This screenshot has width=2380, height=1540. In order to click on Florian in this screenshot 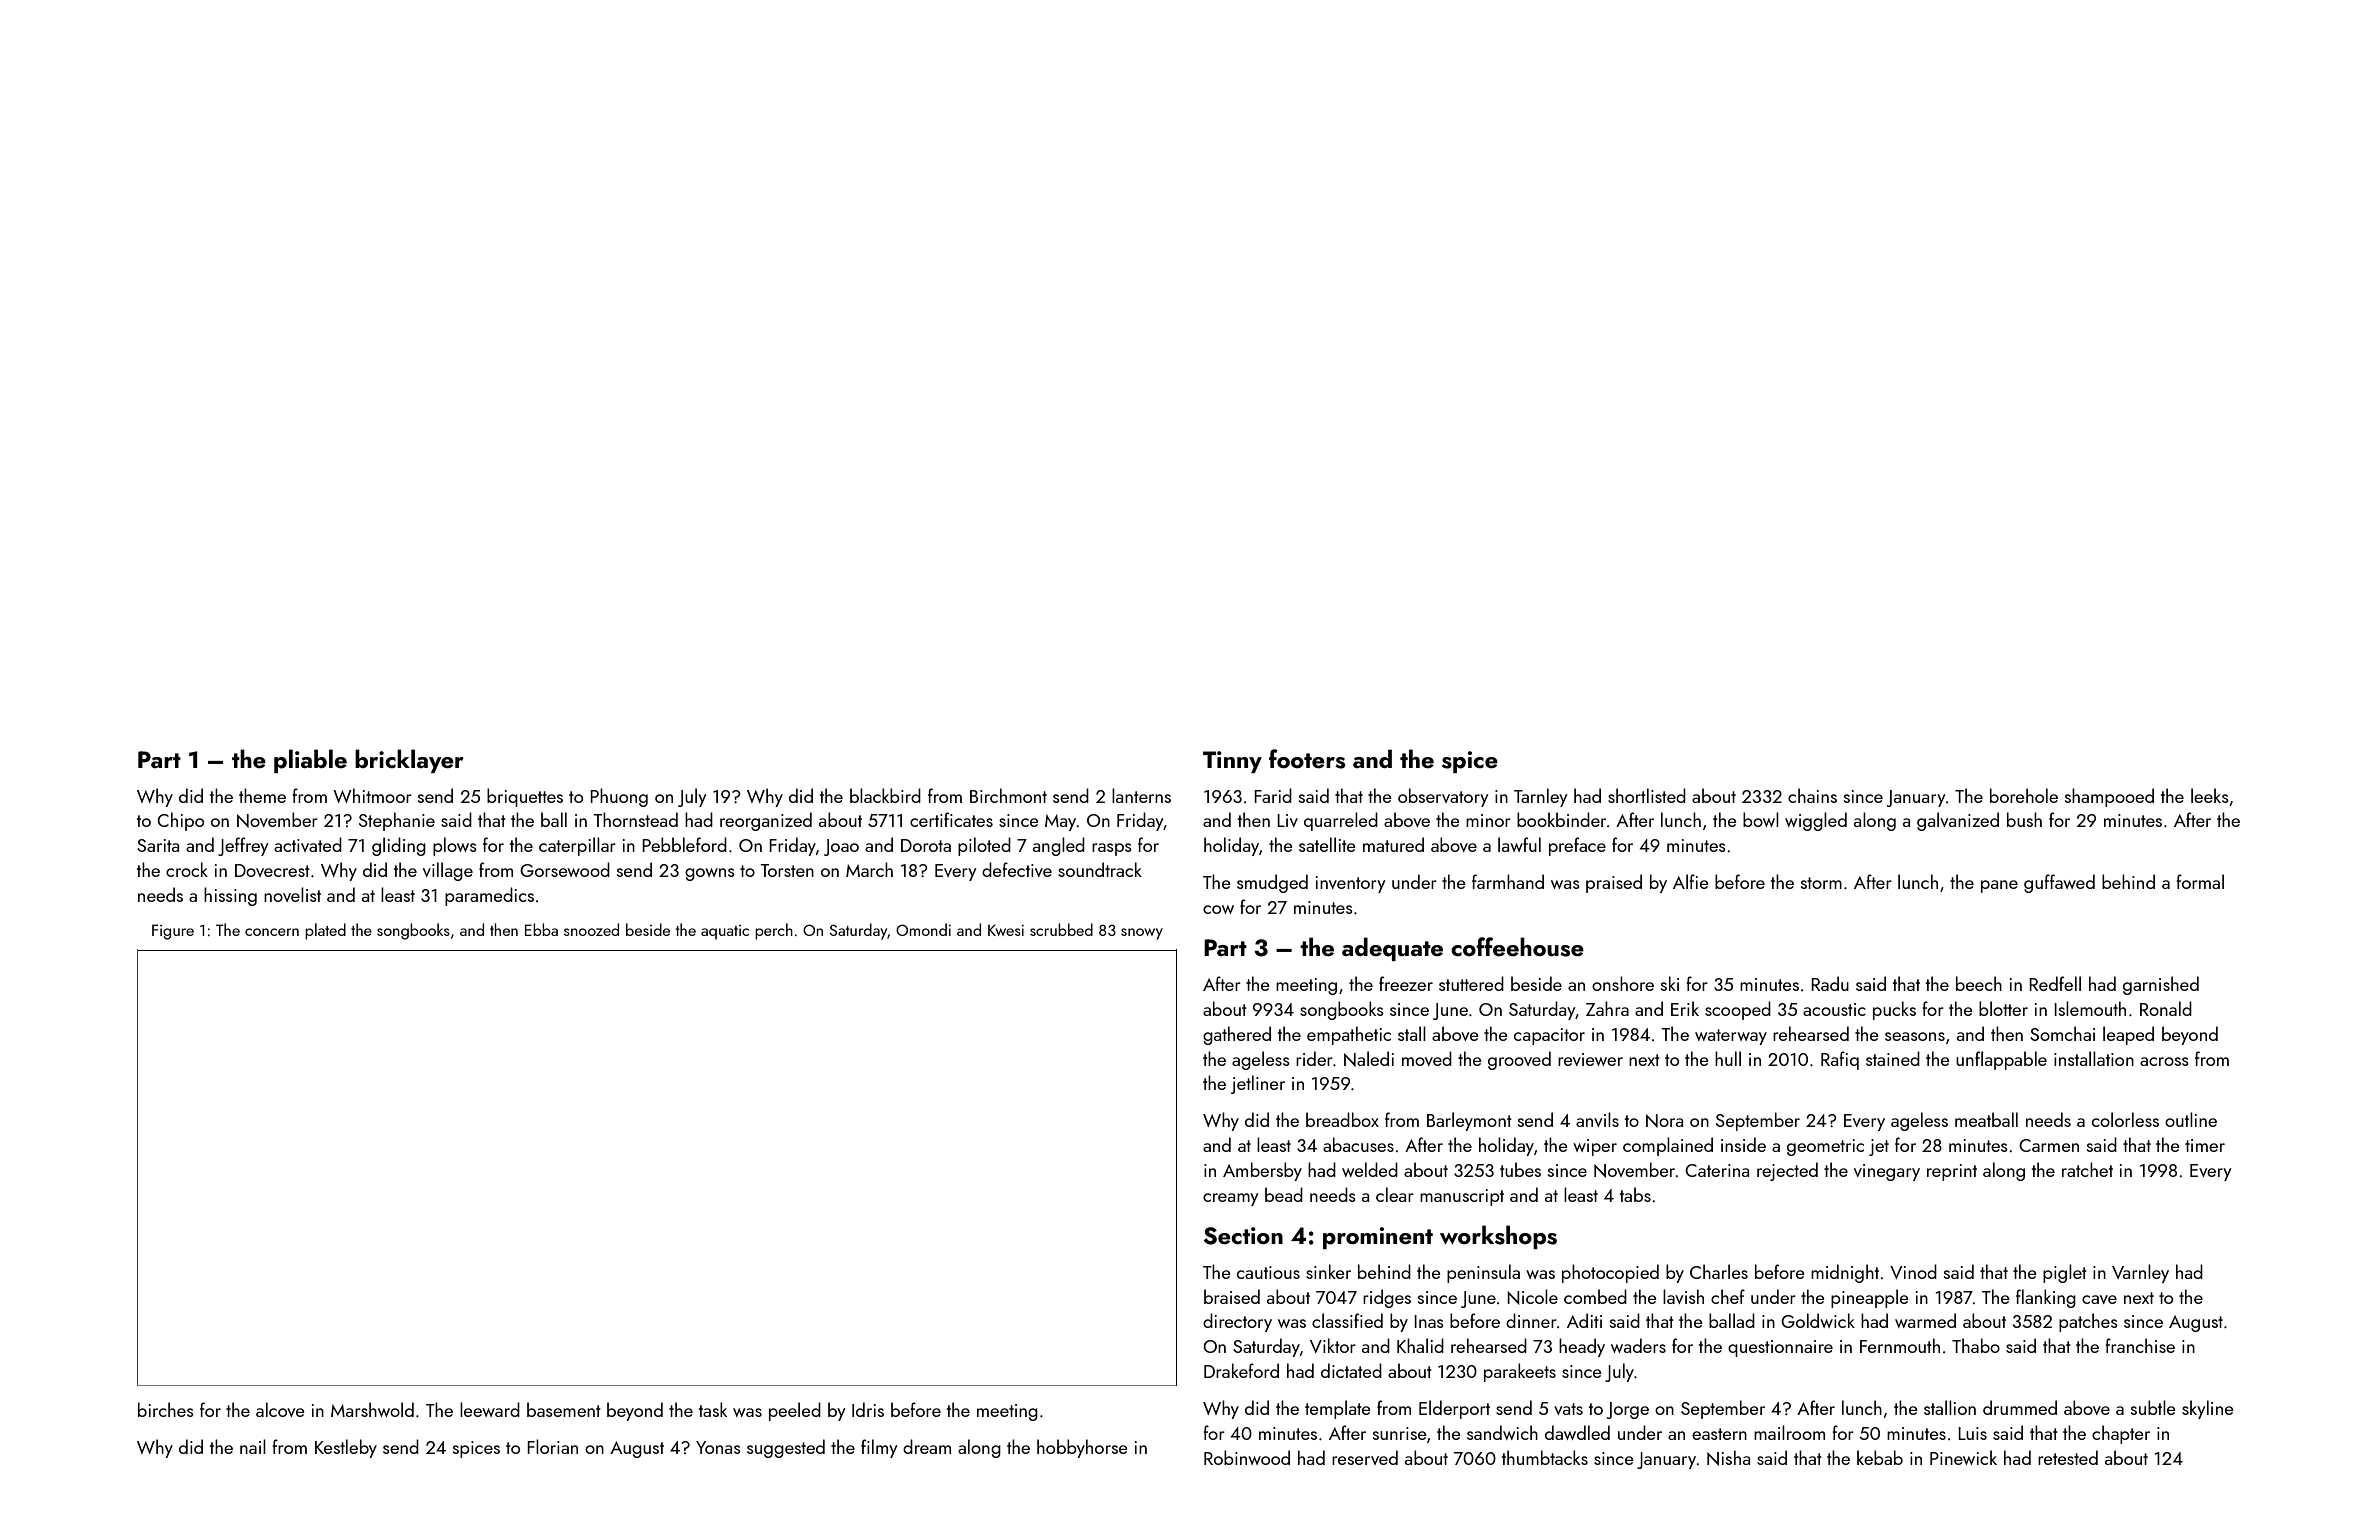, I will do `click(552, 1446)`.
